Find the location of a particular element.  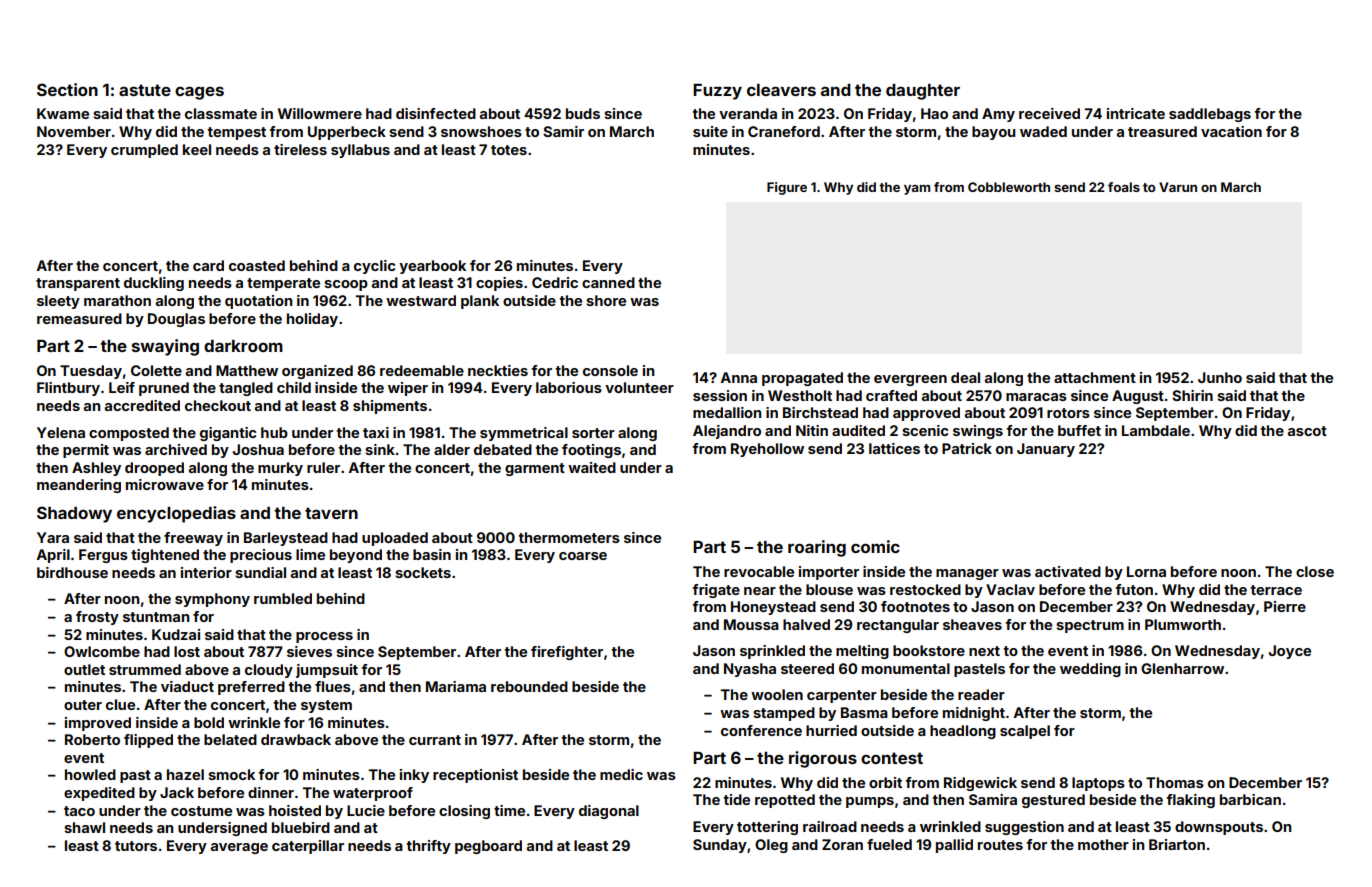

remeasured is located at coordinates (79, 318).
